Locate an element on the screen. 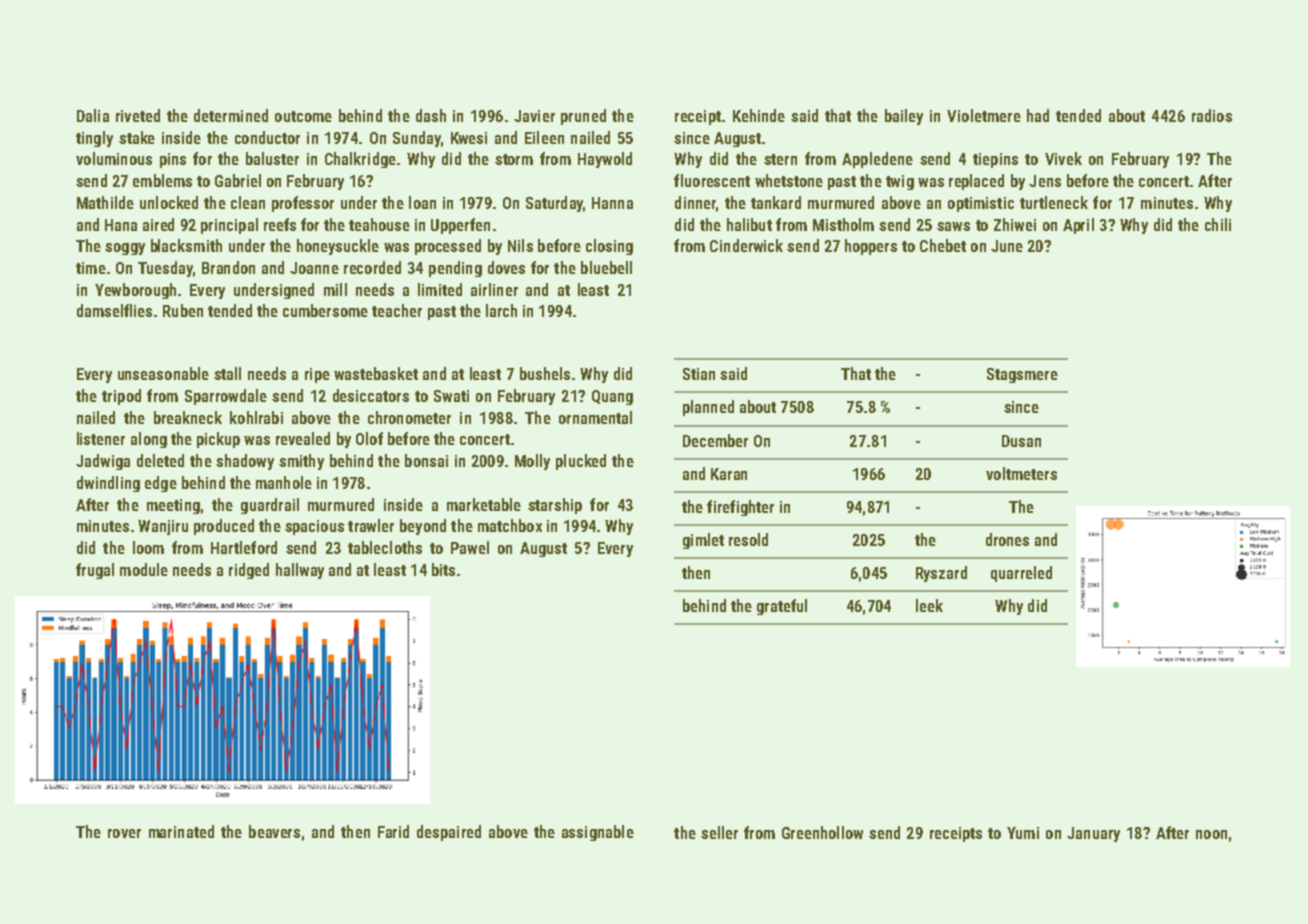  Wanjiru is located at coordinates (163, 527).
